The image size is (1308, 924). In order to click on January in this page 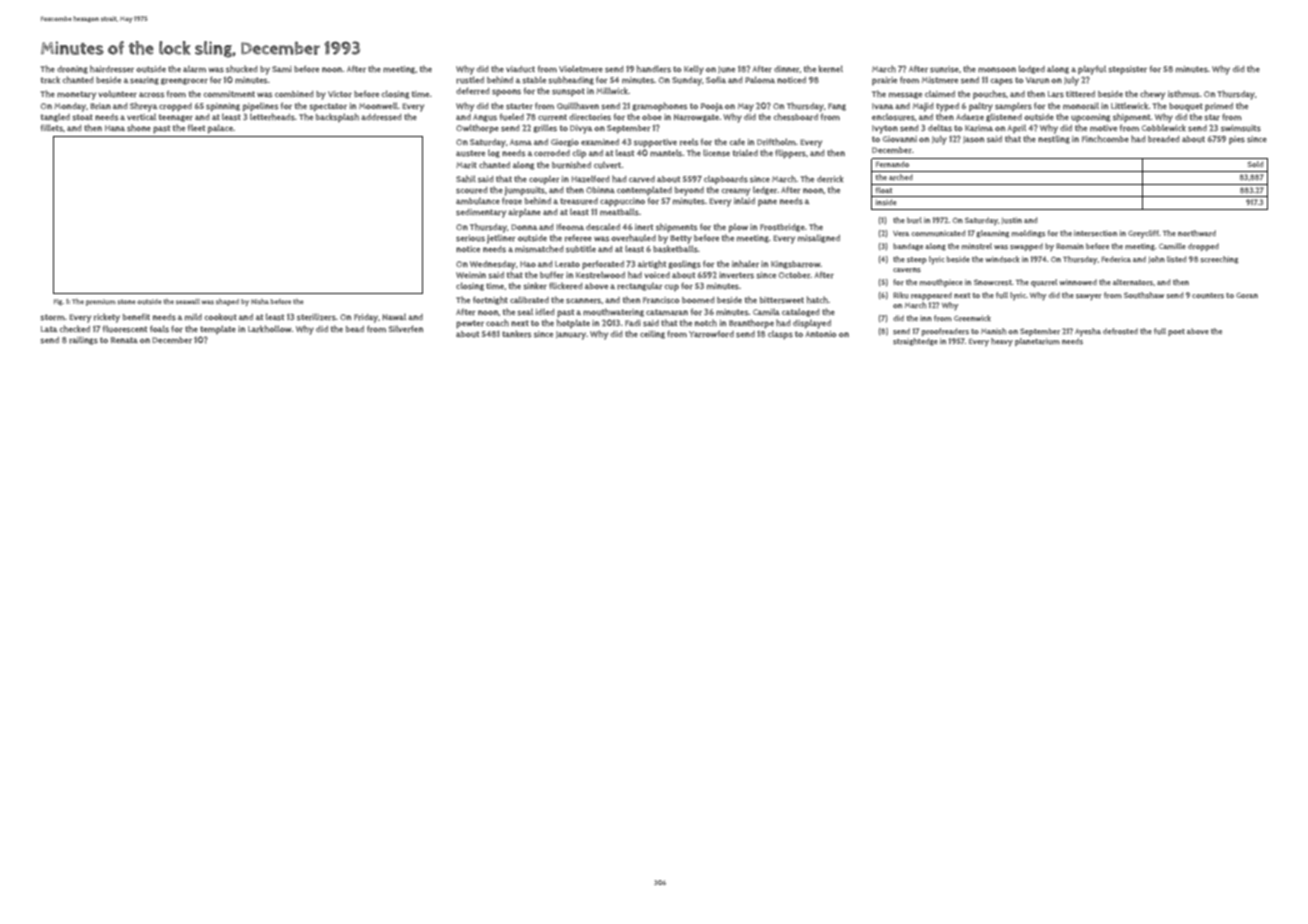, I will do `click(571, 335)`.
